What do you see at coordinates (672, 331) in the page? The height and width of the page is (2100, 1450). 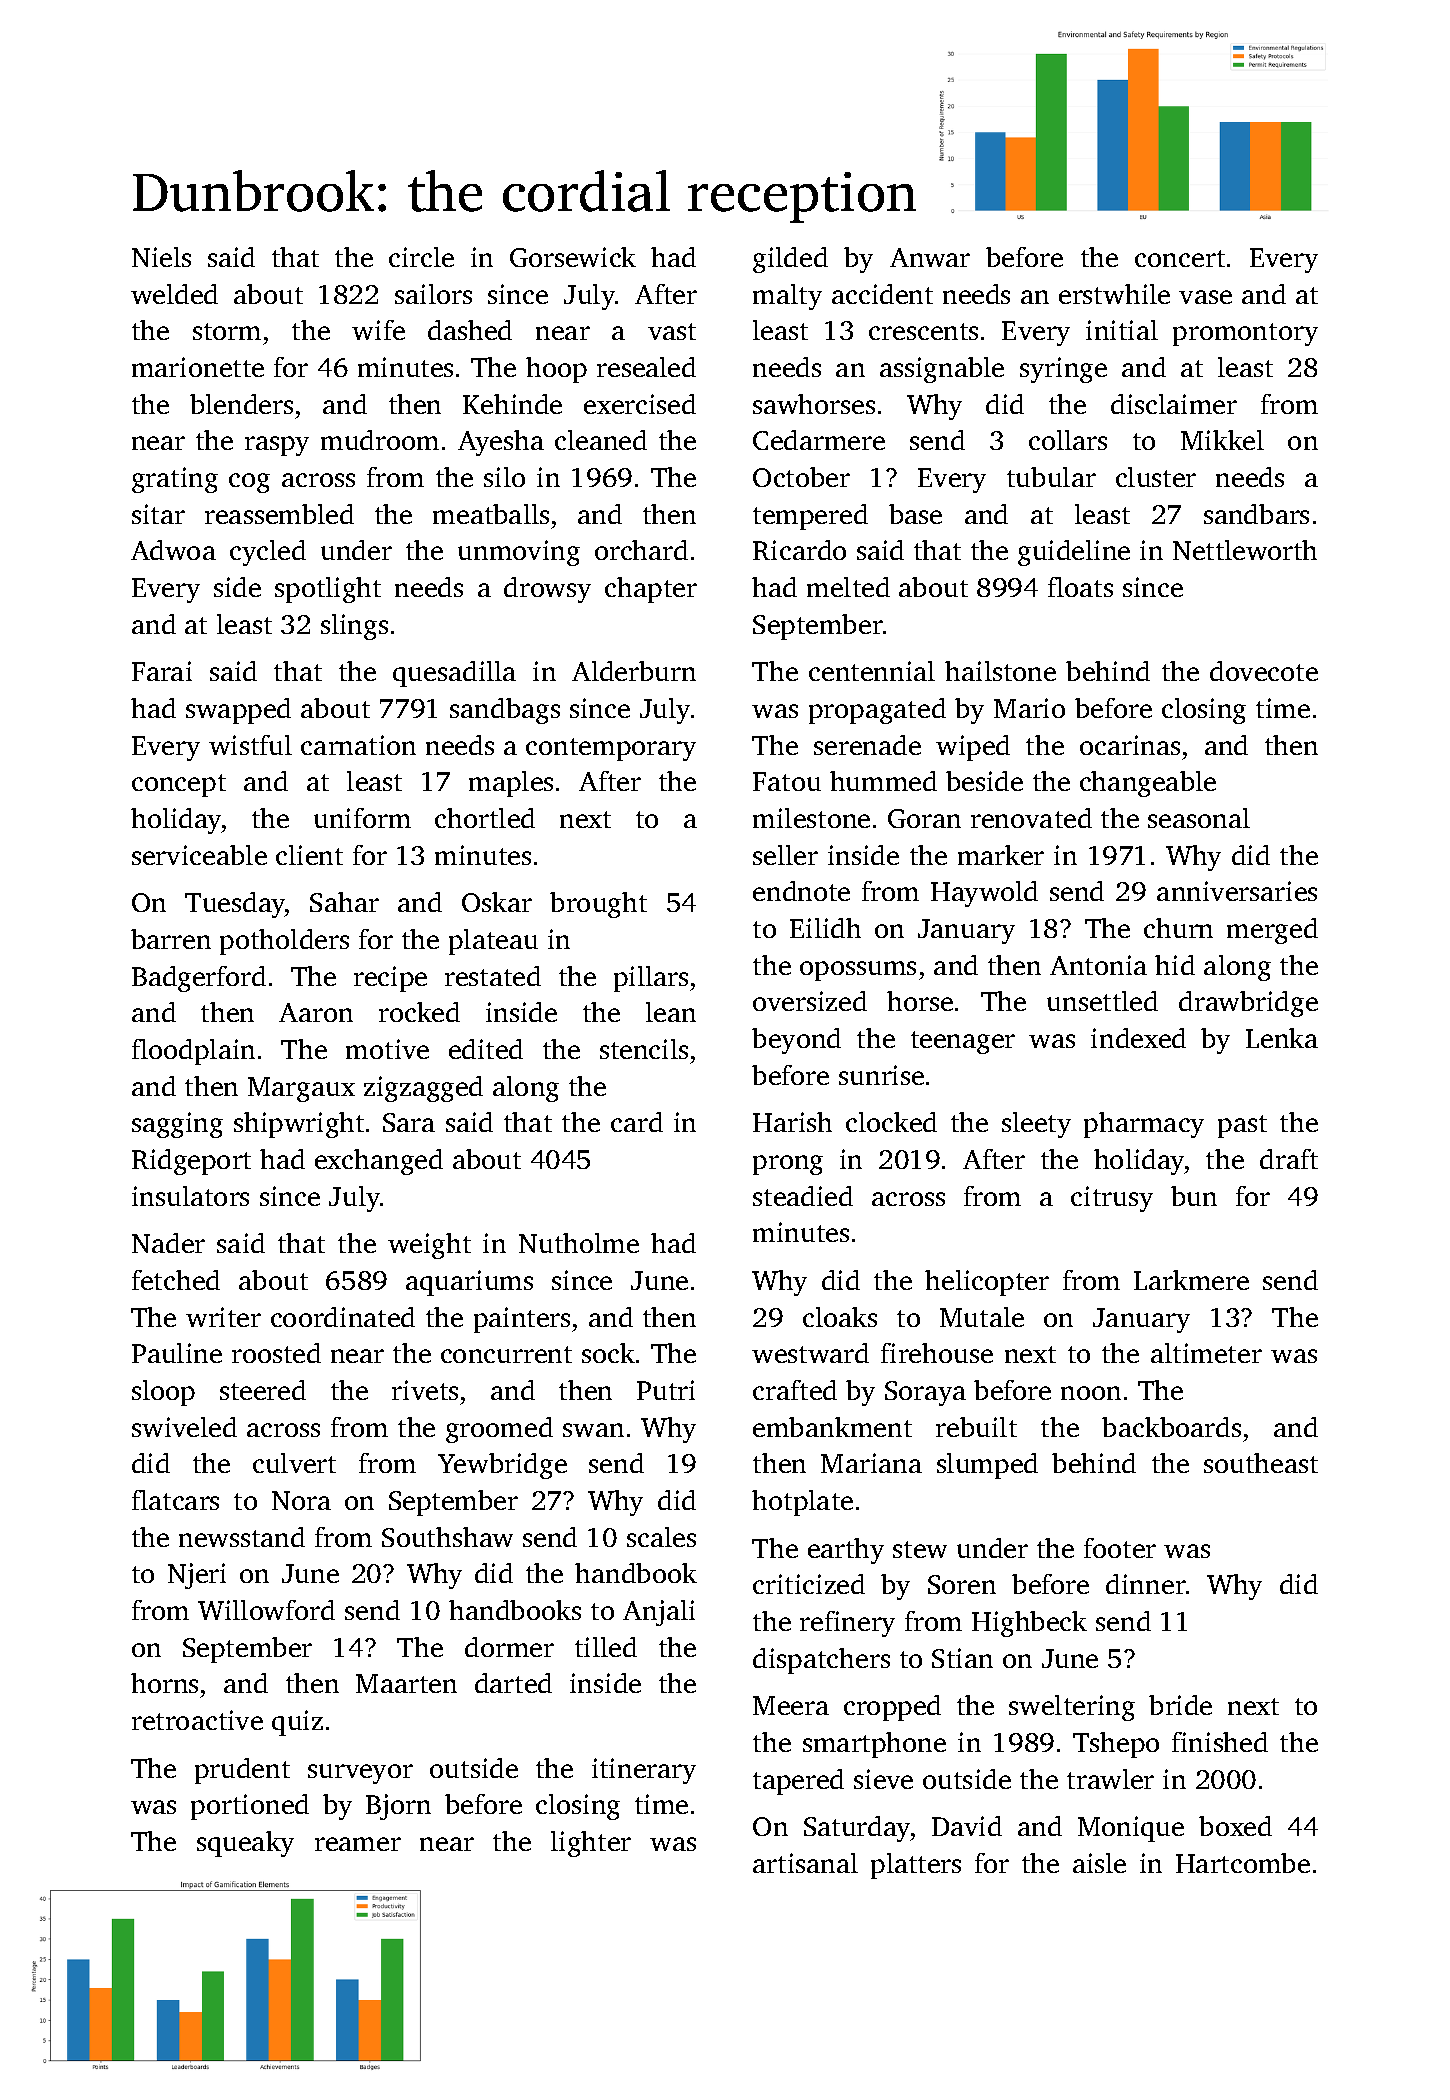 I see `vast` at bounding box center [672, 331].
